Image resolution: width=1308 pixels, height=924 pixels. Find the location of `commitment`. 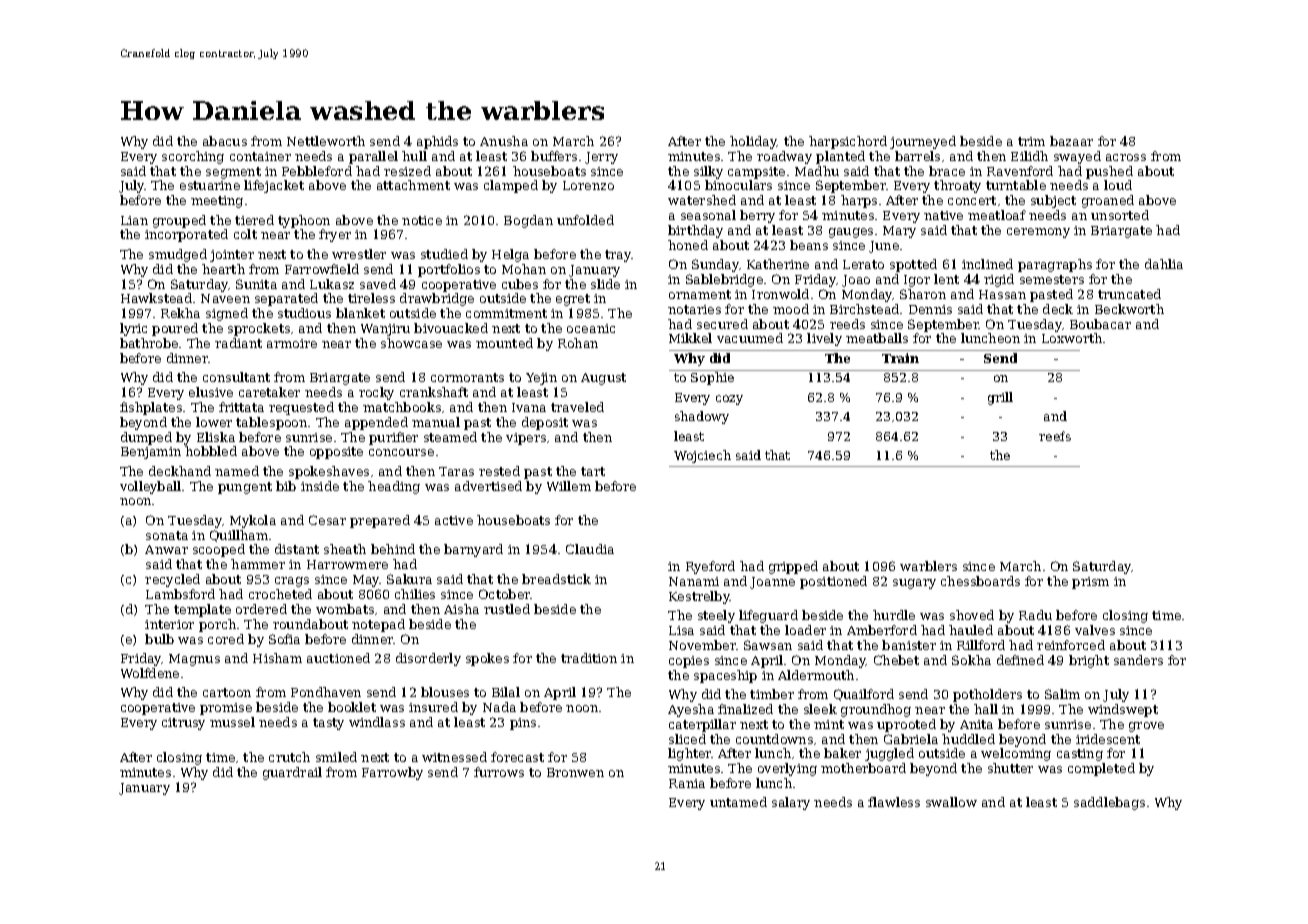

commitment is located at coordinates (506, 313).
